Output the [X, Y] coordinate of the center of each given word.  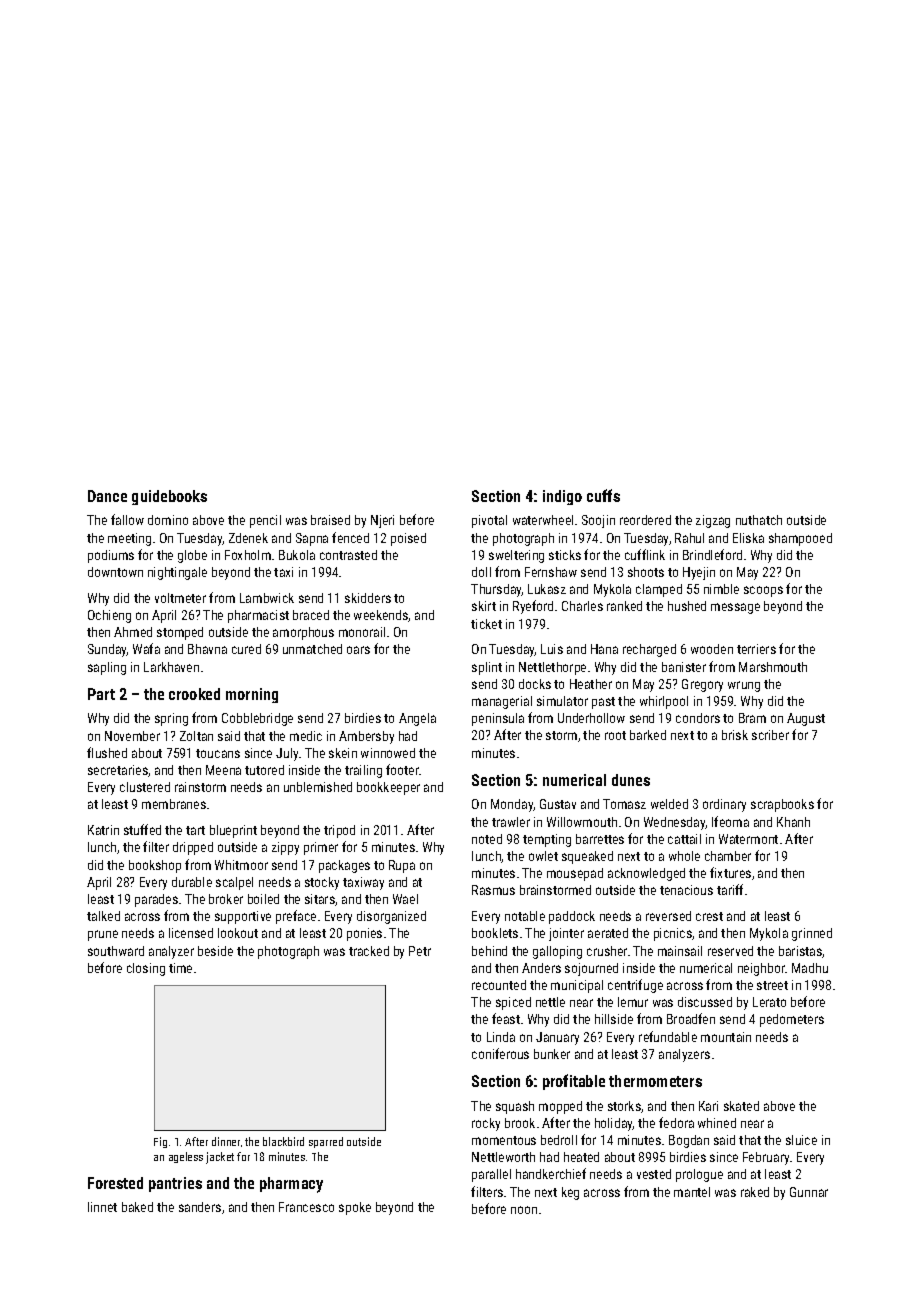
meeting [129, 539]
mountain [726, 1037]
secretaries [118, 770]
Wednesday [675, 823]
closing [146, 969]
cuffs [603, 495]
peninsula [498, 719]
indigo [562, 497]
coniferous [500, 1053]
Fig [160, 1142]
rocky [486, 1124]
